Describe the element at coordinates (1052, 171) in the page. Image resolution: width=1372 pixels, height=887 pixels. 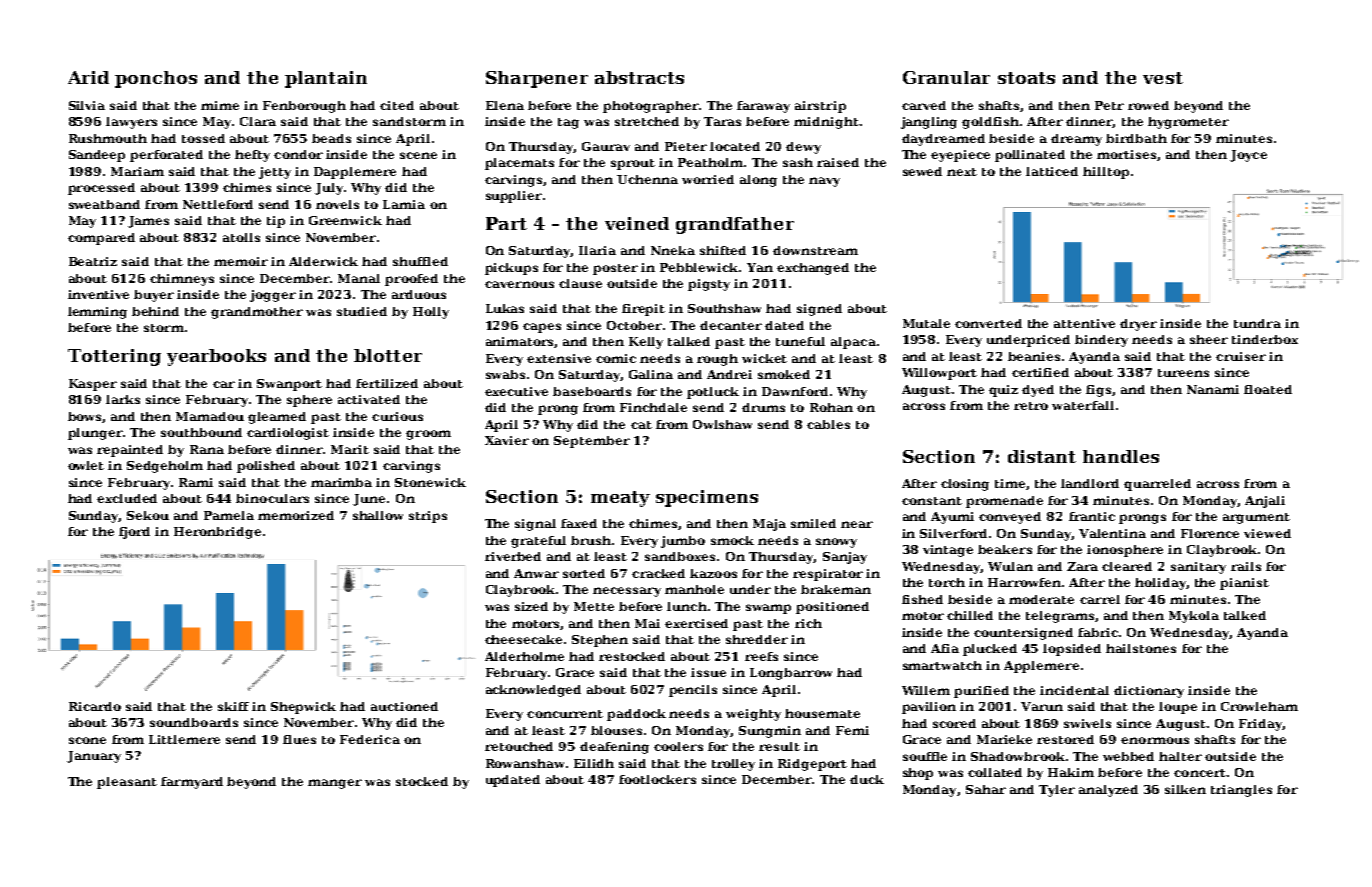
I see `latticed` at that location.
